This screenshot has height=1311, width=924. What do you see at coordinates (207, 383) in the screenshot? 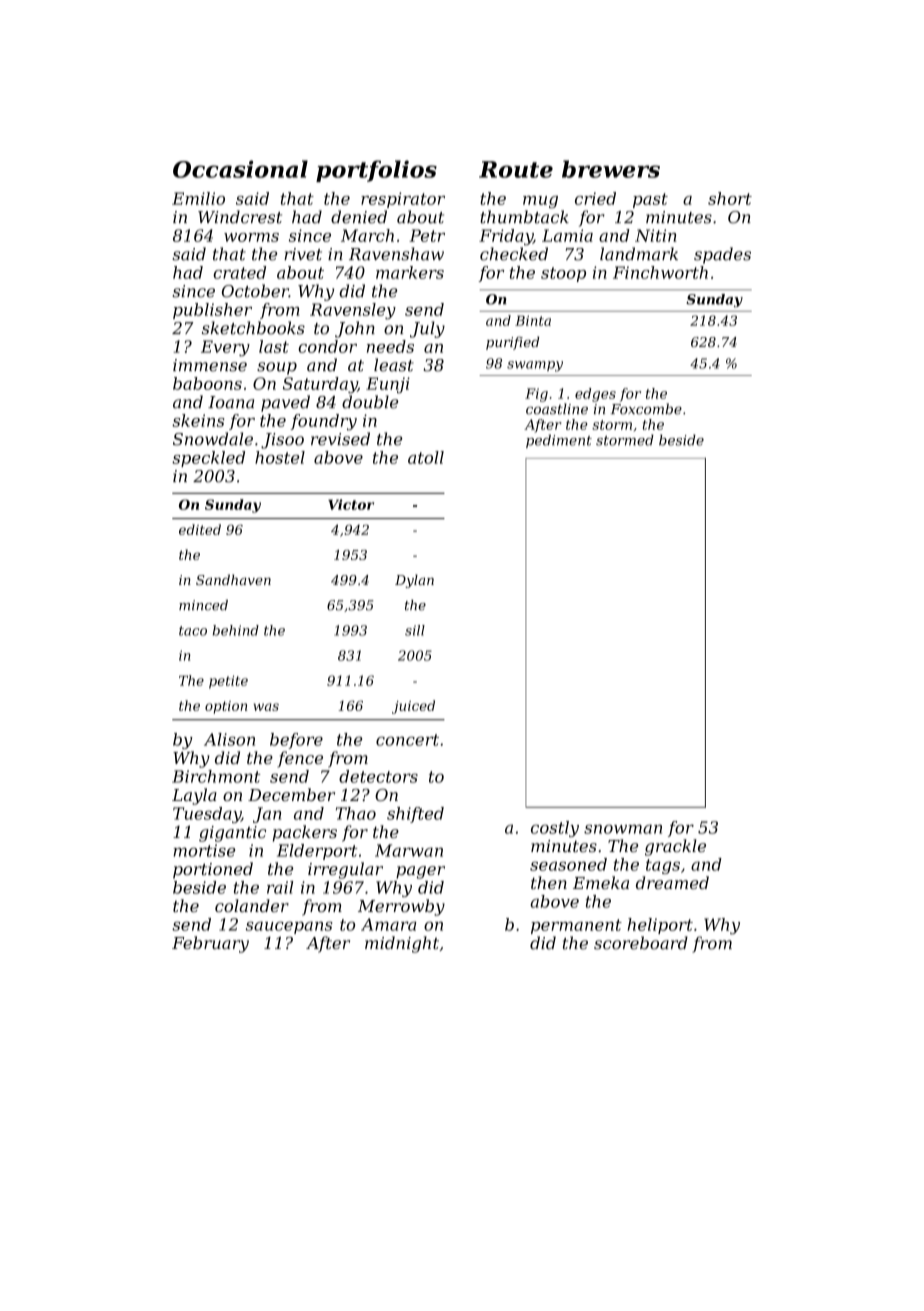
I see `baboons` at bounding box center [207, 383].
